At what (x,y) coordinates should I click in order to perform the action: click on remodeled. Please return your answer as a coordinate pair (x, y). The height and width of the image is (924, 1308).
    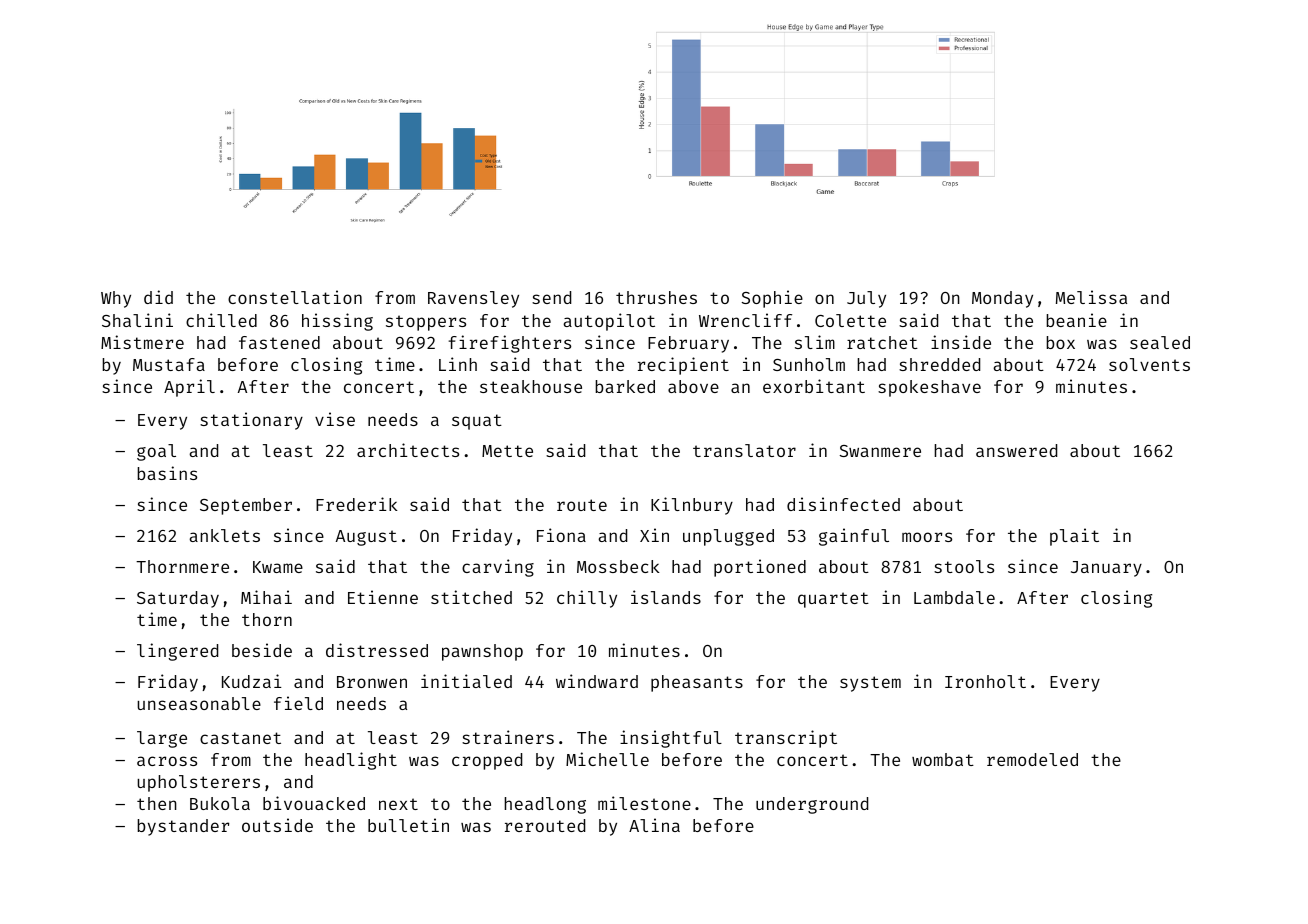
    Looking at the image, I should click on (1032, 759).
